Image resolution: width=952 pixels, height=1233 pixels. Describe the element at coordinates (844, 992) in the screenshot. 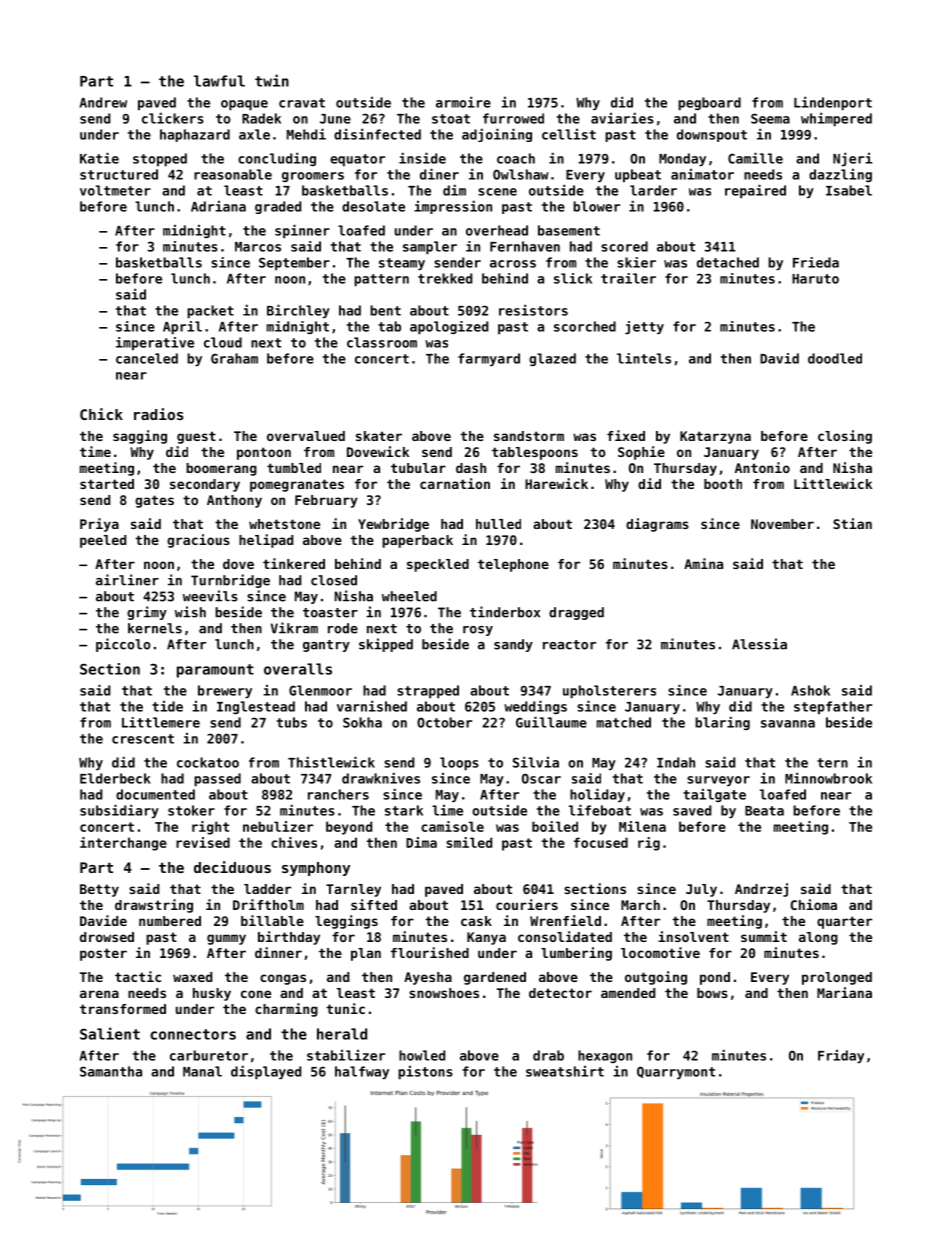

I see `Mariana` at that location.
